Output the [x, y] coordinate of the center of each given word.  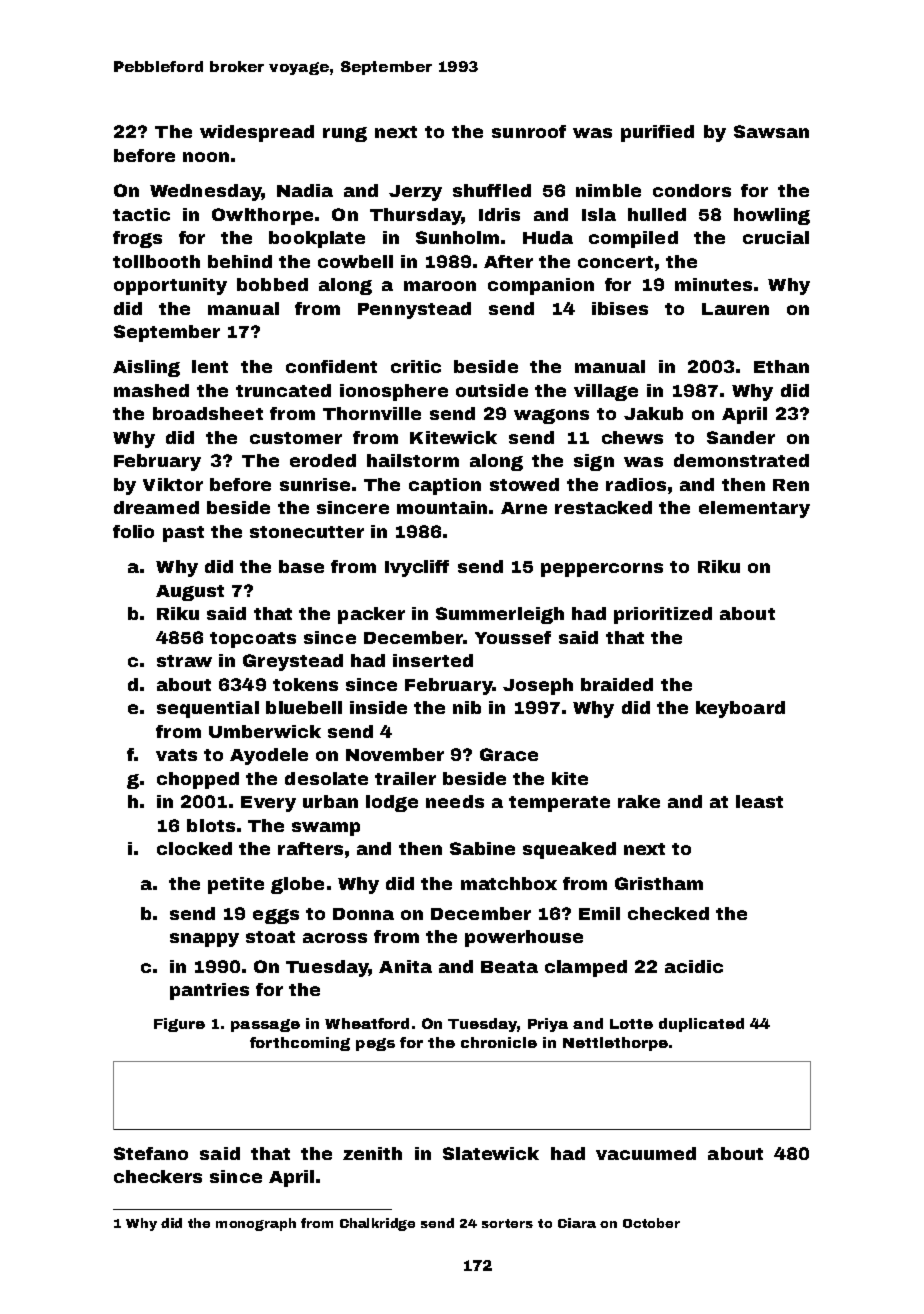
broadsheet [208, 413]
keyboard [740, 709]
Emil [599, 913]
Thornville [372, 413]
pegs [375, 1044]
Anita [405, 966]
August [190, 593]
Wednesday [206, 192]
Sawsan [771, 131]
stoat [270, 937]
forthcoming [300, 1044]
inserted [433, 660]
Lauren [735, 309]
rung [345, 134]
